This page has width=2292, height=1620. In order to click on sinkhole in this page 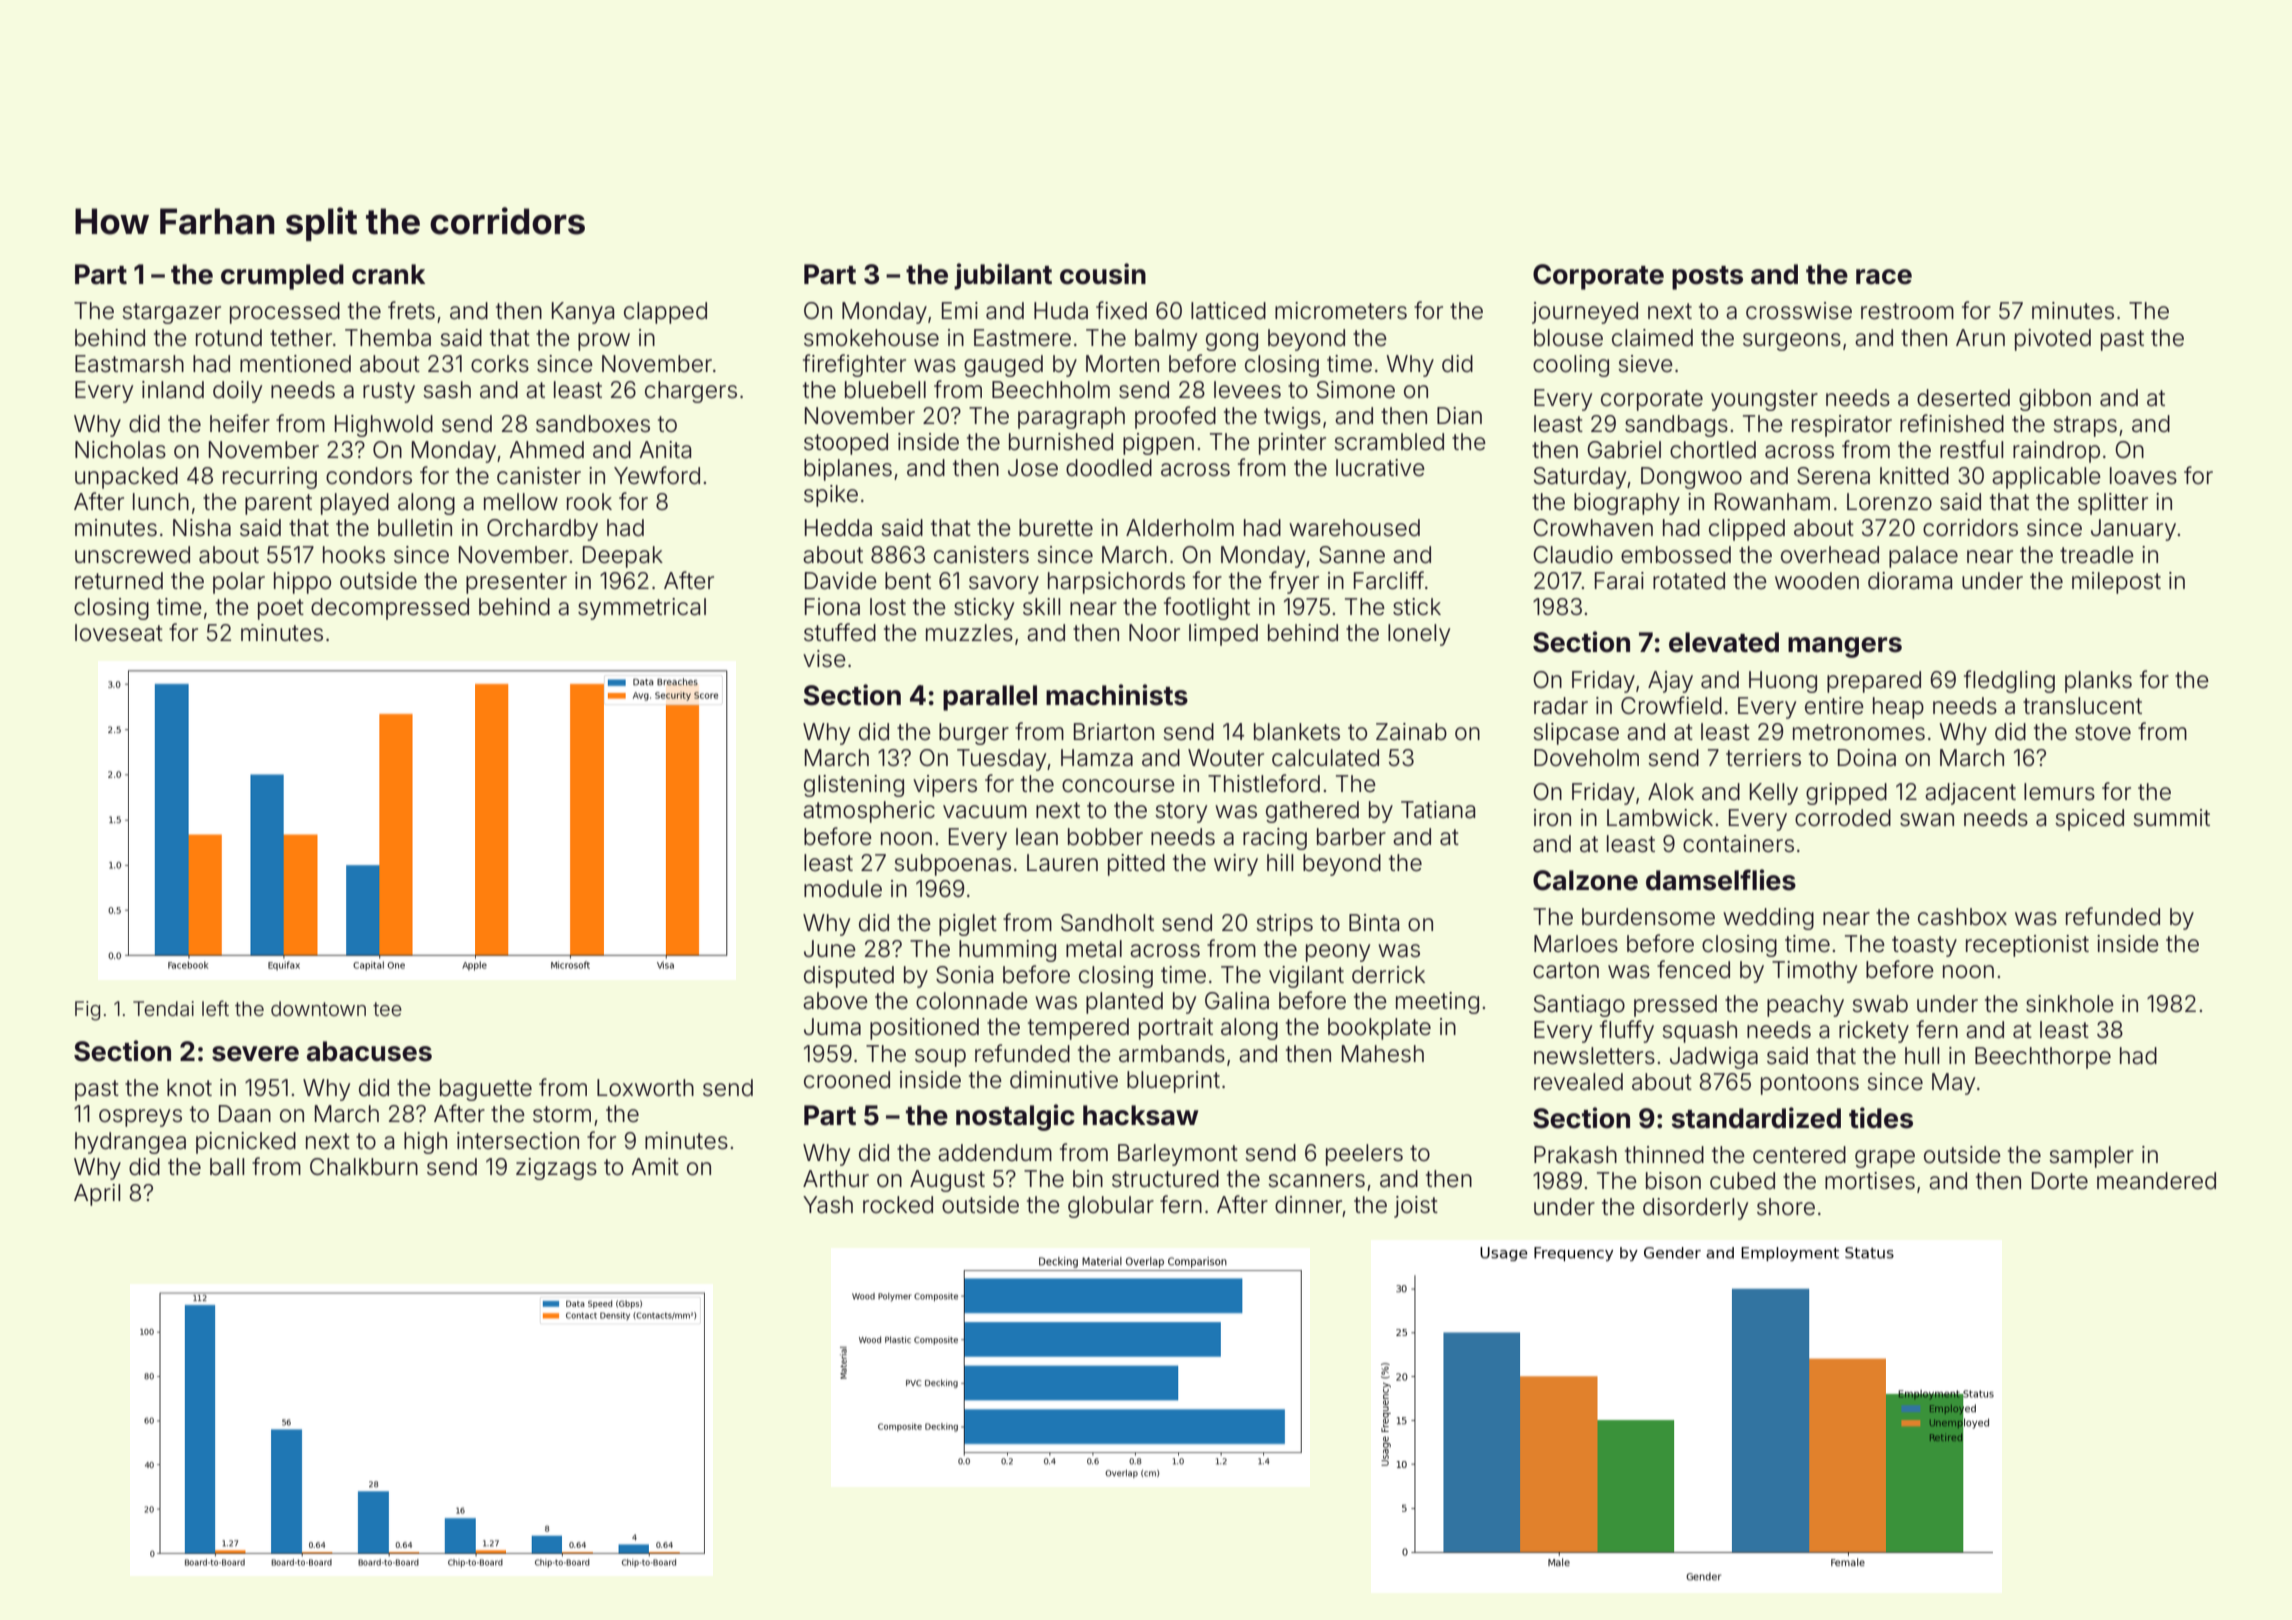, I will do `click(2070, 1004)`.
